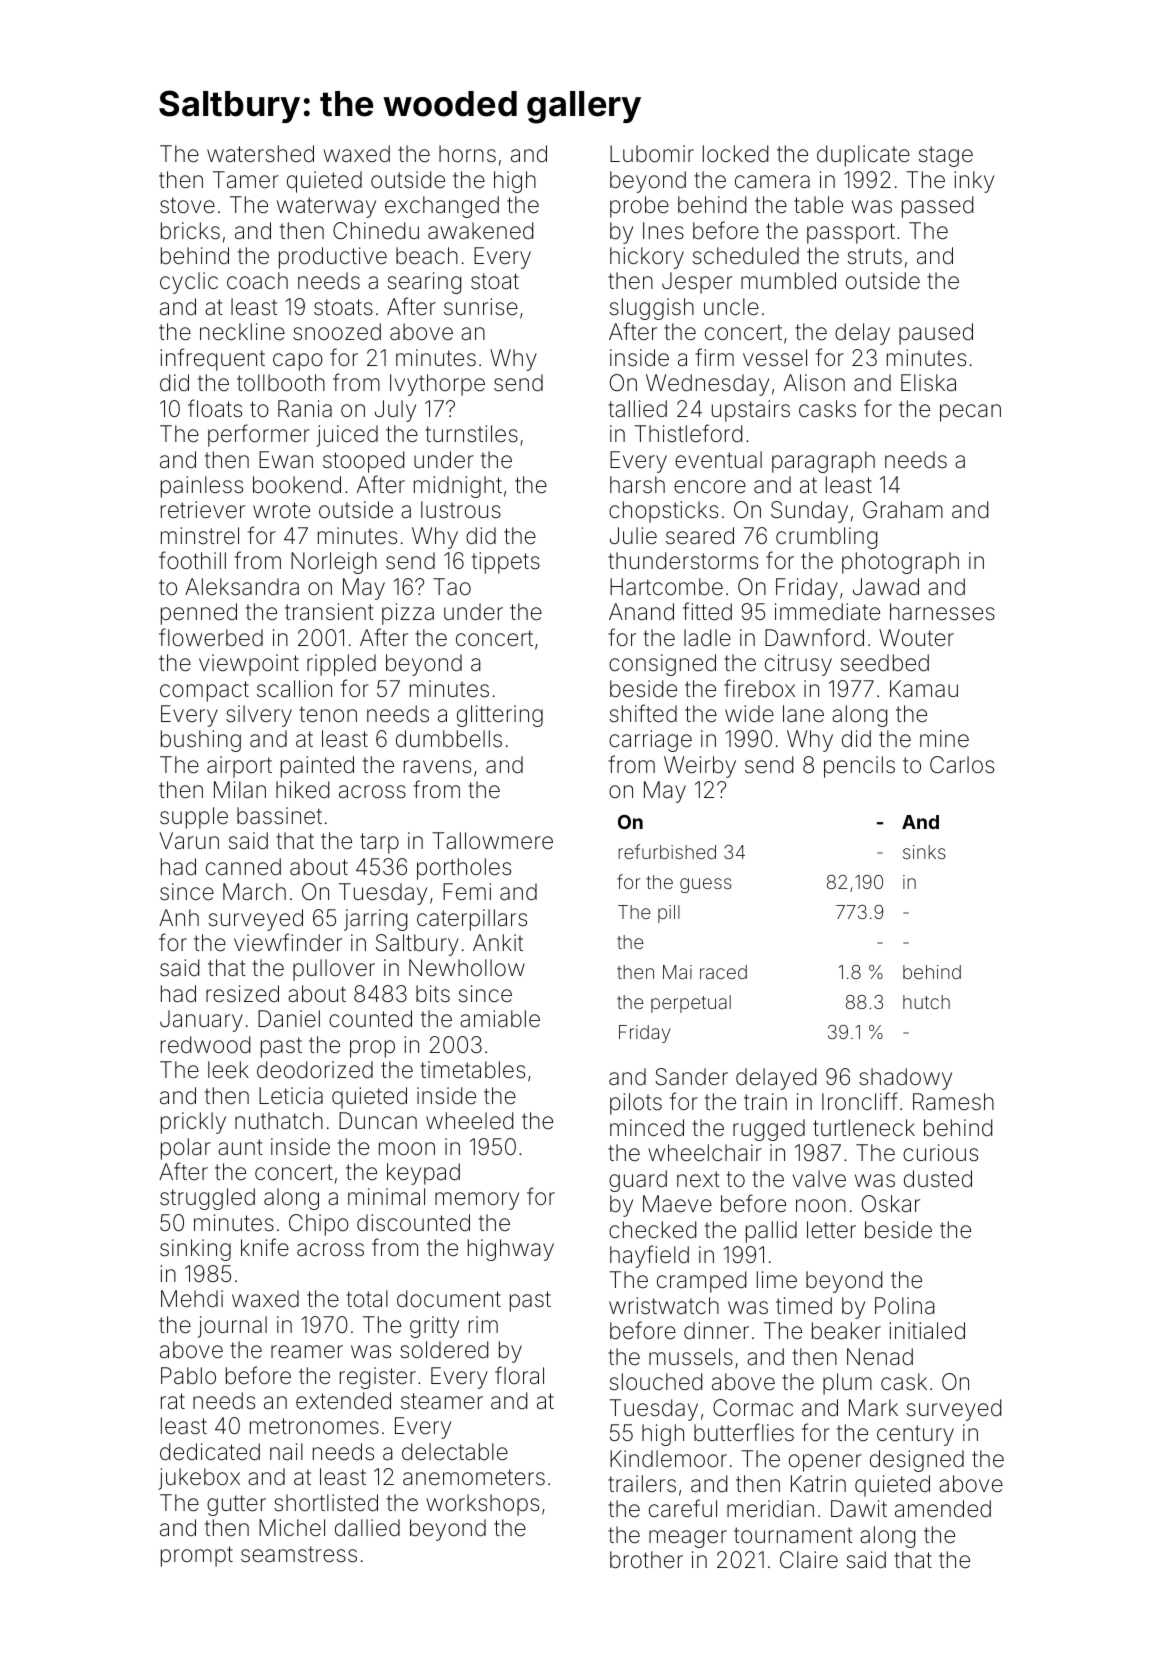 The width and height of the document is (1165, 1654). Describe the element at coordinates (667, 851) in the document. I see `refurbished` at that location.
